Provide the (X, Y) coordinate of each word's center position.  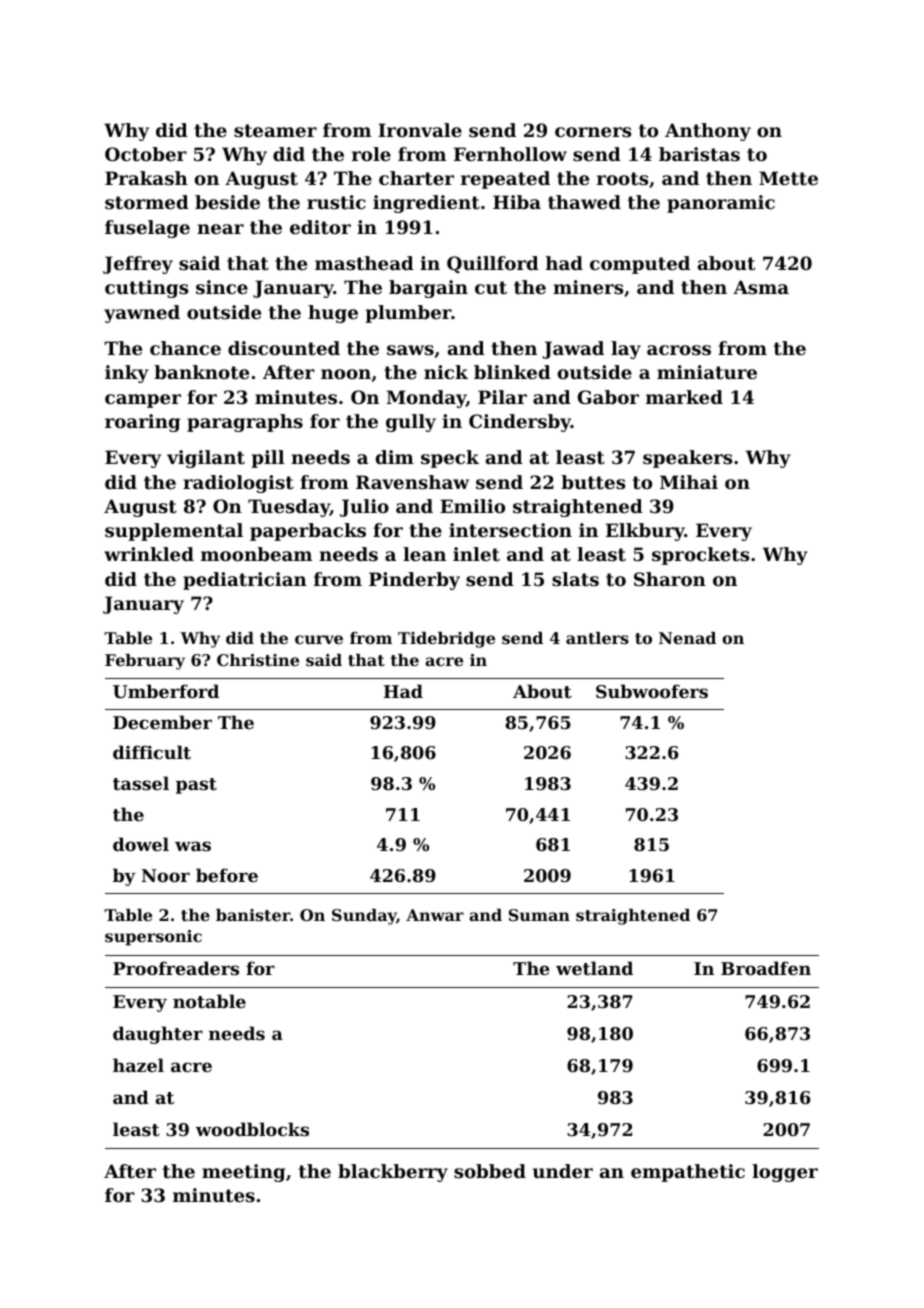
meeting (243, 1173)
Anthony (708, 132)
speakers (687, 459)
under (563, 1171)
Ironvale (420, 130)
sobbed (490, 1171)
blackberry (393, 1173)
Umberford (166, 691)
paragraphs (245, 423)
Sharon (670, 579)
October (146, 154)
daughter (158, 1035)
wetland (594, 968)
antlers (597, 638)
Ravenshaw (412, 482)
